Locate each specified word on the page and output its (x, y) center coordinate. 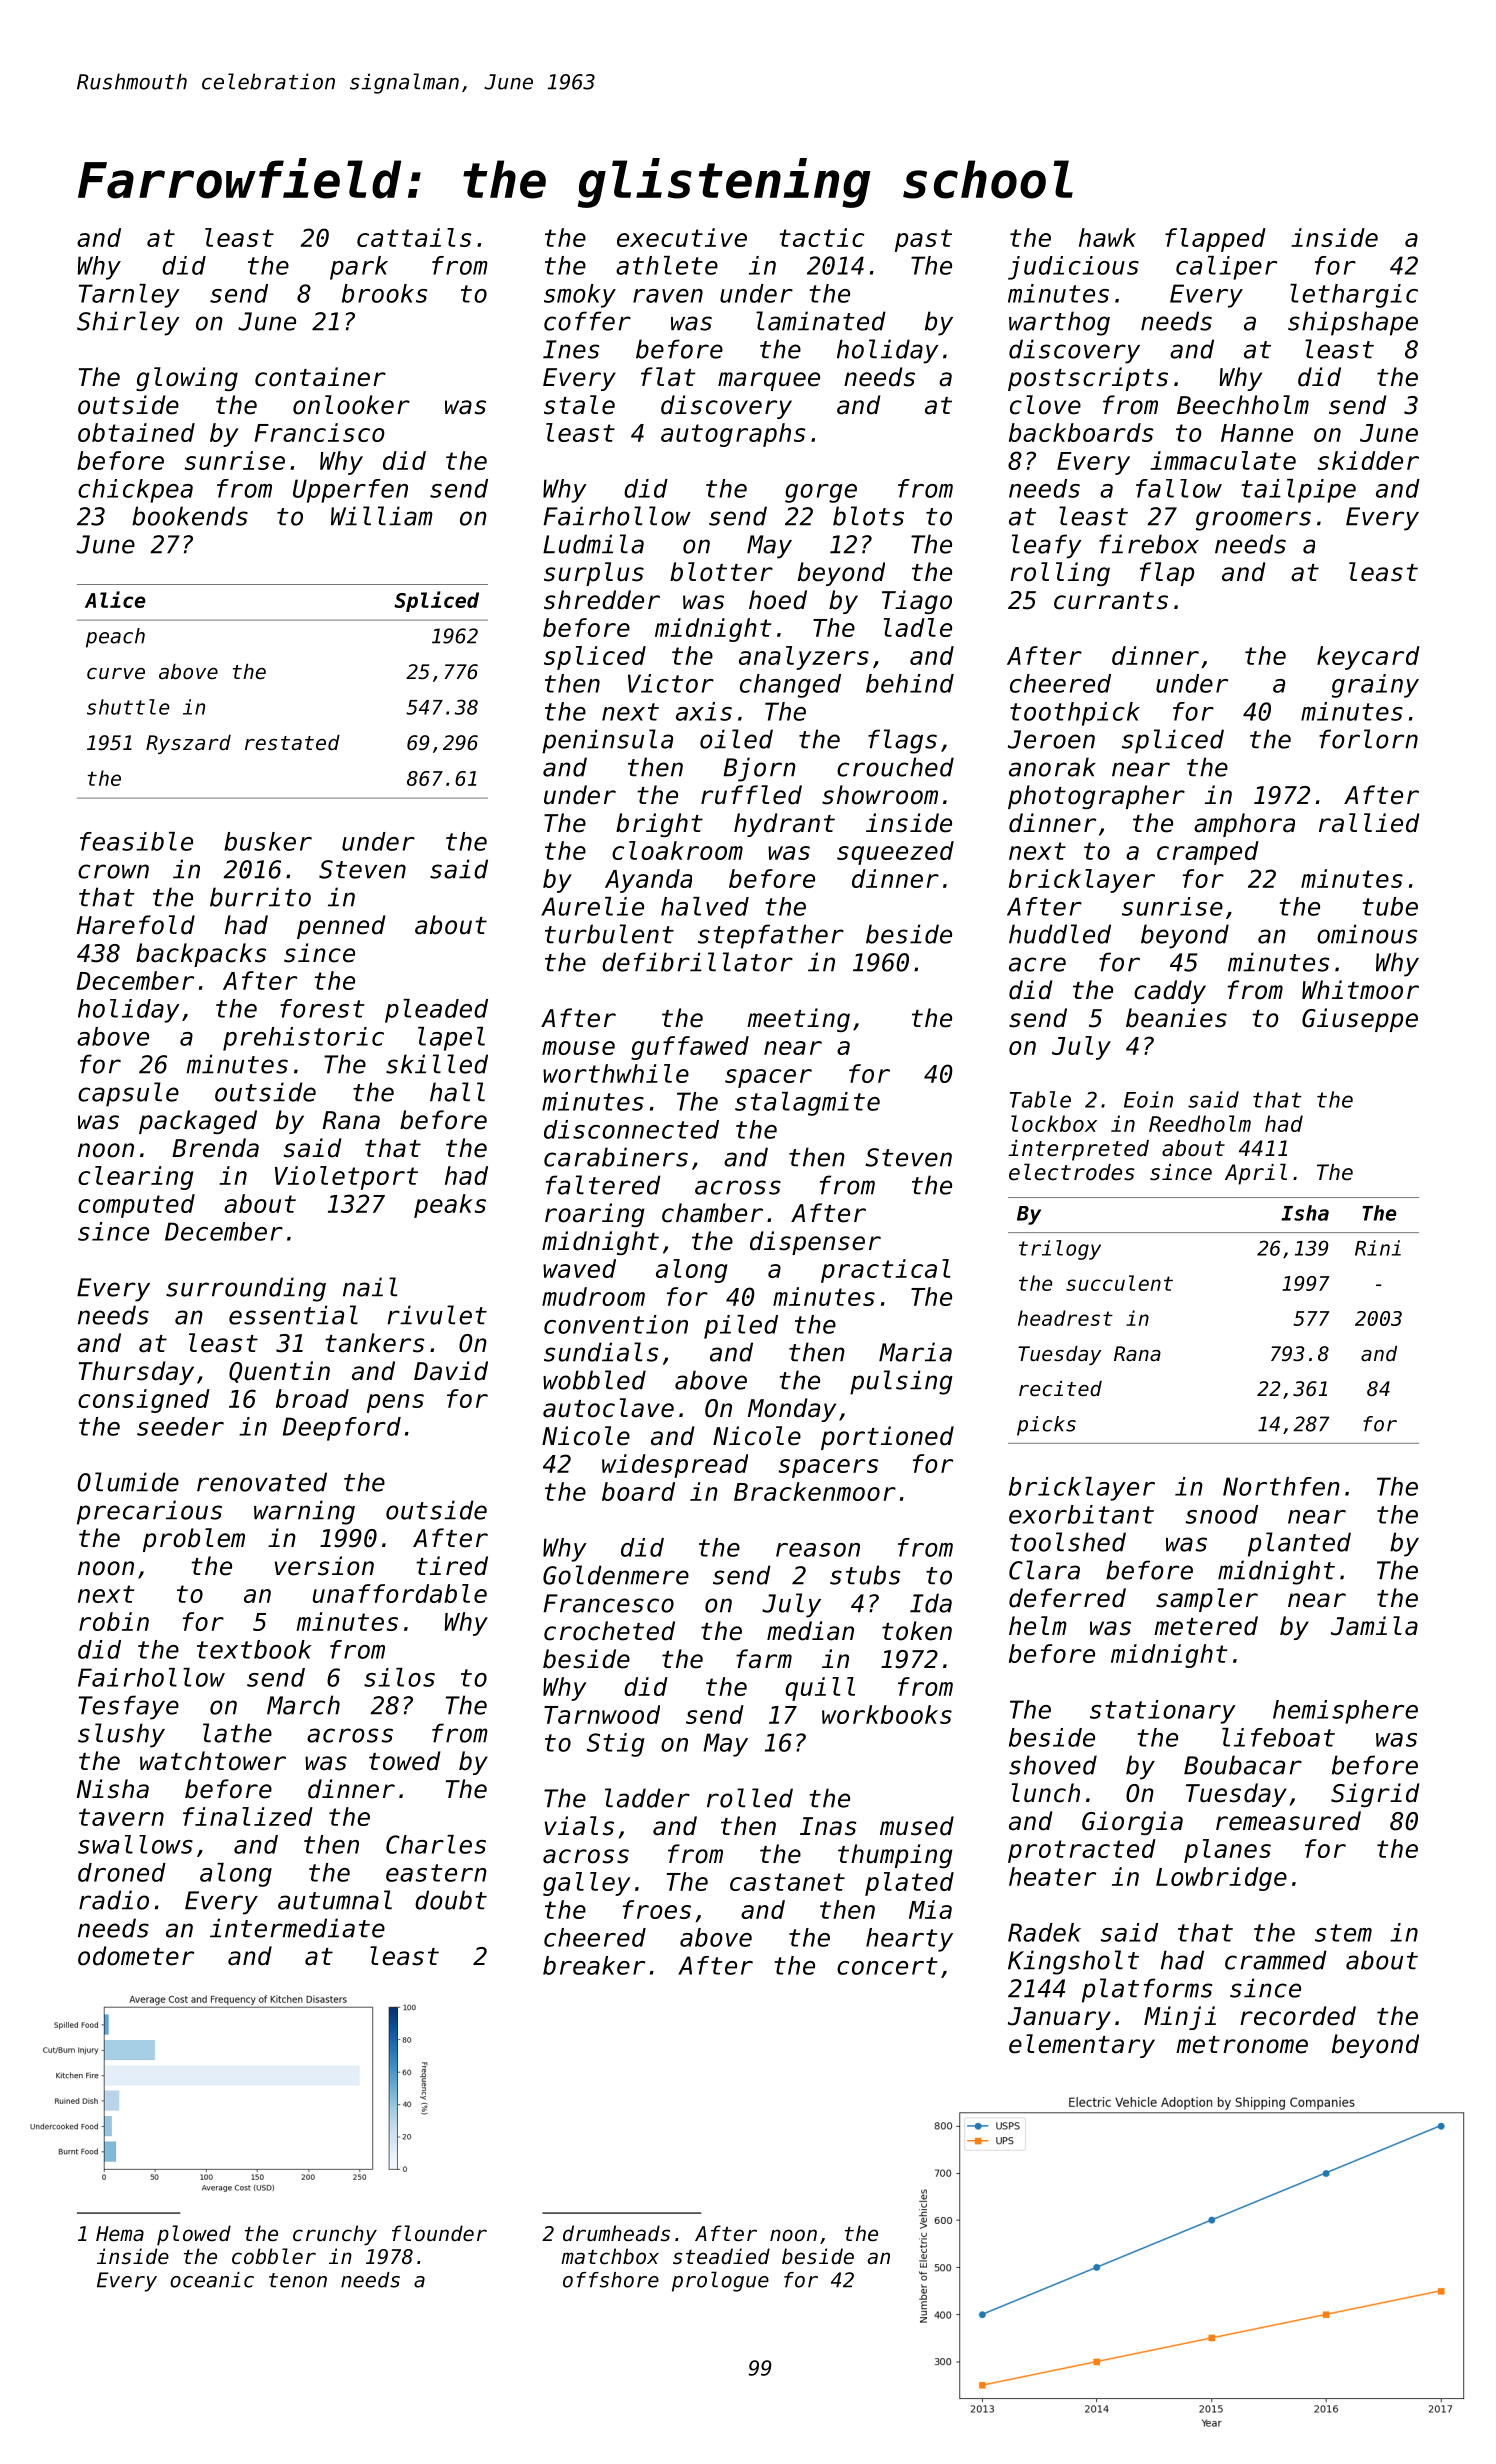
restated (292, 743)
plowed (194, 2235)
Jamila (1374, 1626)
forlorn (1368, 739)
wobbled (594, 1380)
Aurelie (592, 906)
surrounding (246, 1289)
